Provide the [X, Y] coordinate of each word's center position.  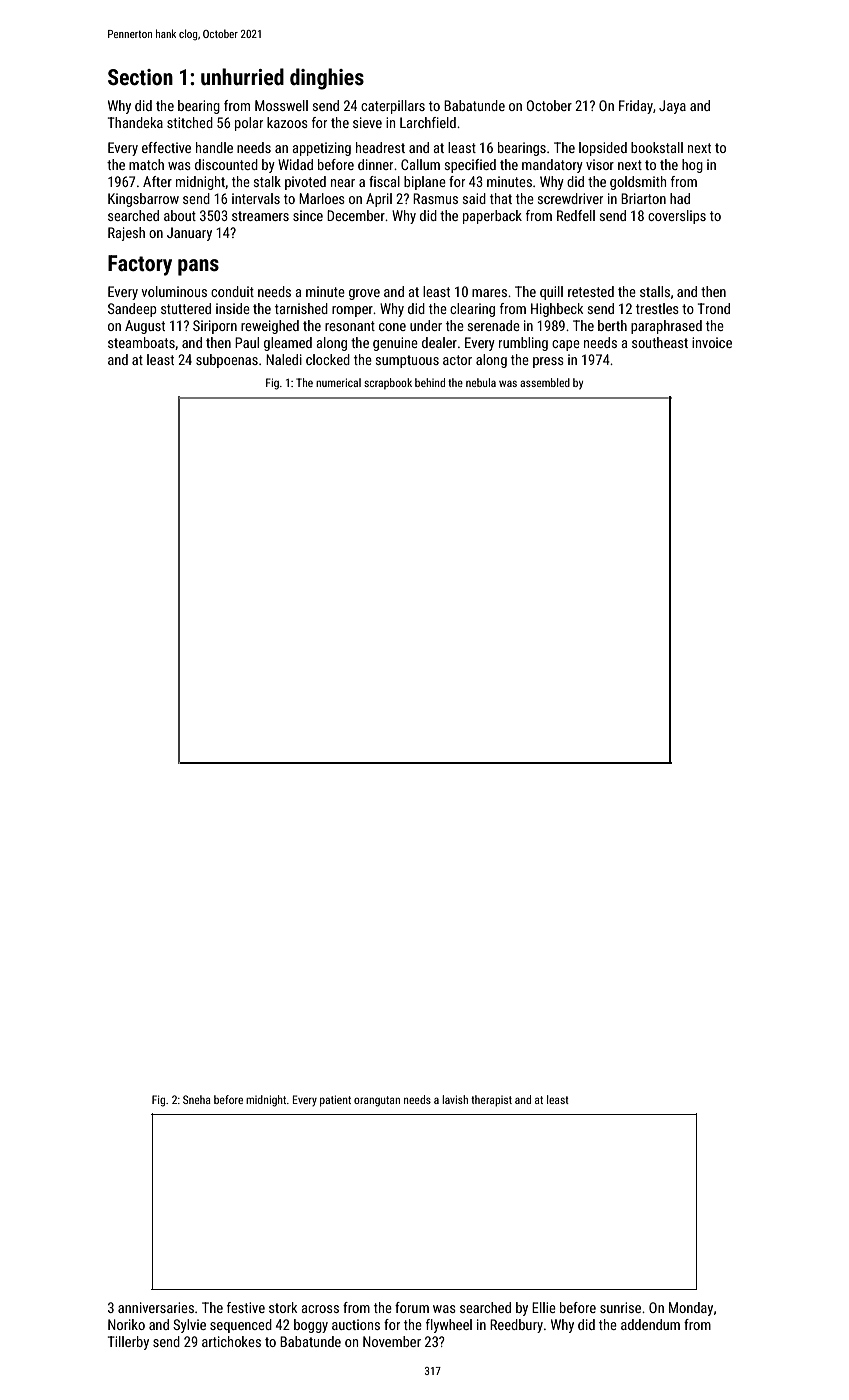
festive [246, 1307]
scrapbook [388, 383]
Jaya [672, 107]
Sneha [197, 1099]
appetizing [322, 149]
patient [335, 1101]
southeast [660, 342]
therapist [491, 1101]
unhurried [242, 76]
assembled [545, 382]
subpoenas [227, 361]
